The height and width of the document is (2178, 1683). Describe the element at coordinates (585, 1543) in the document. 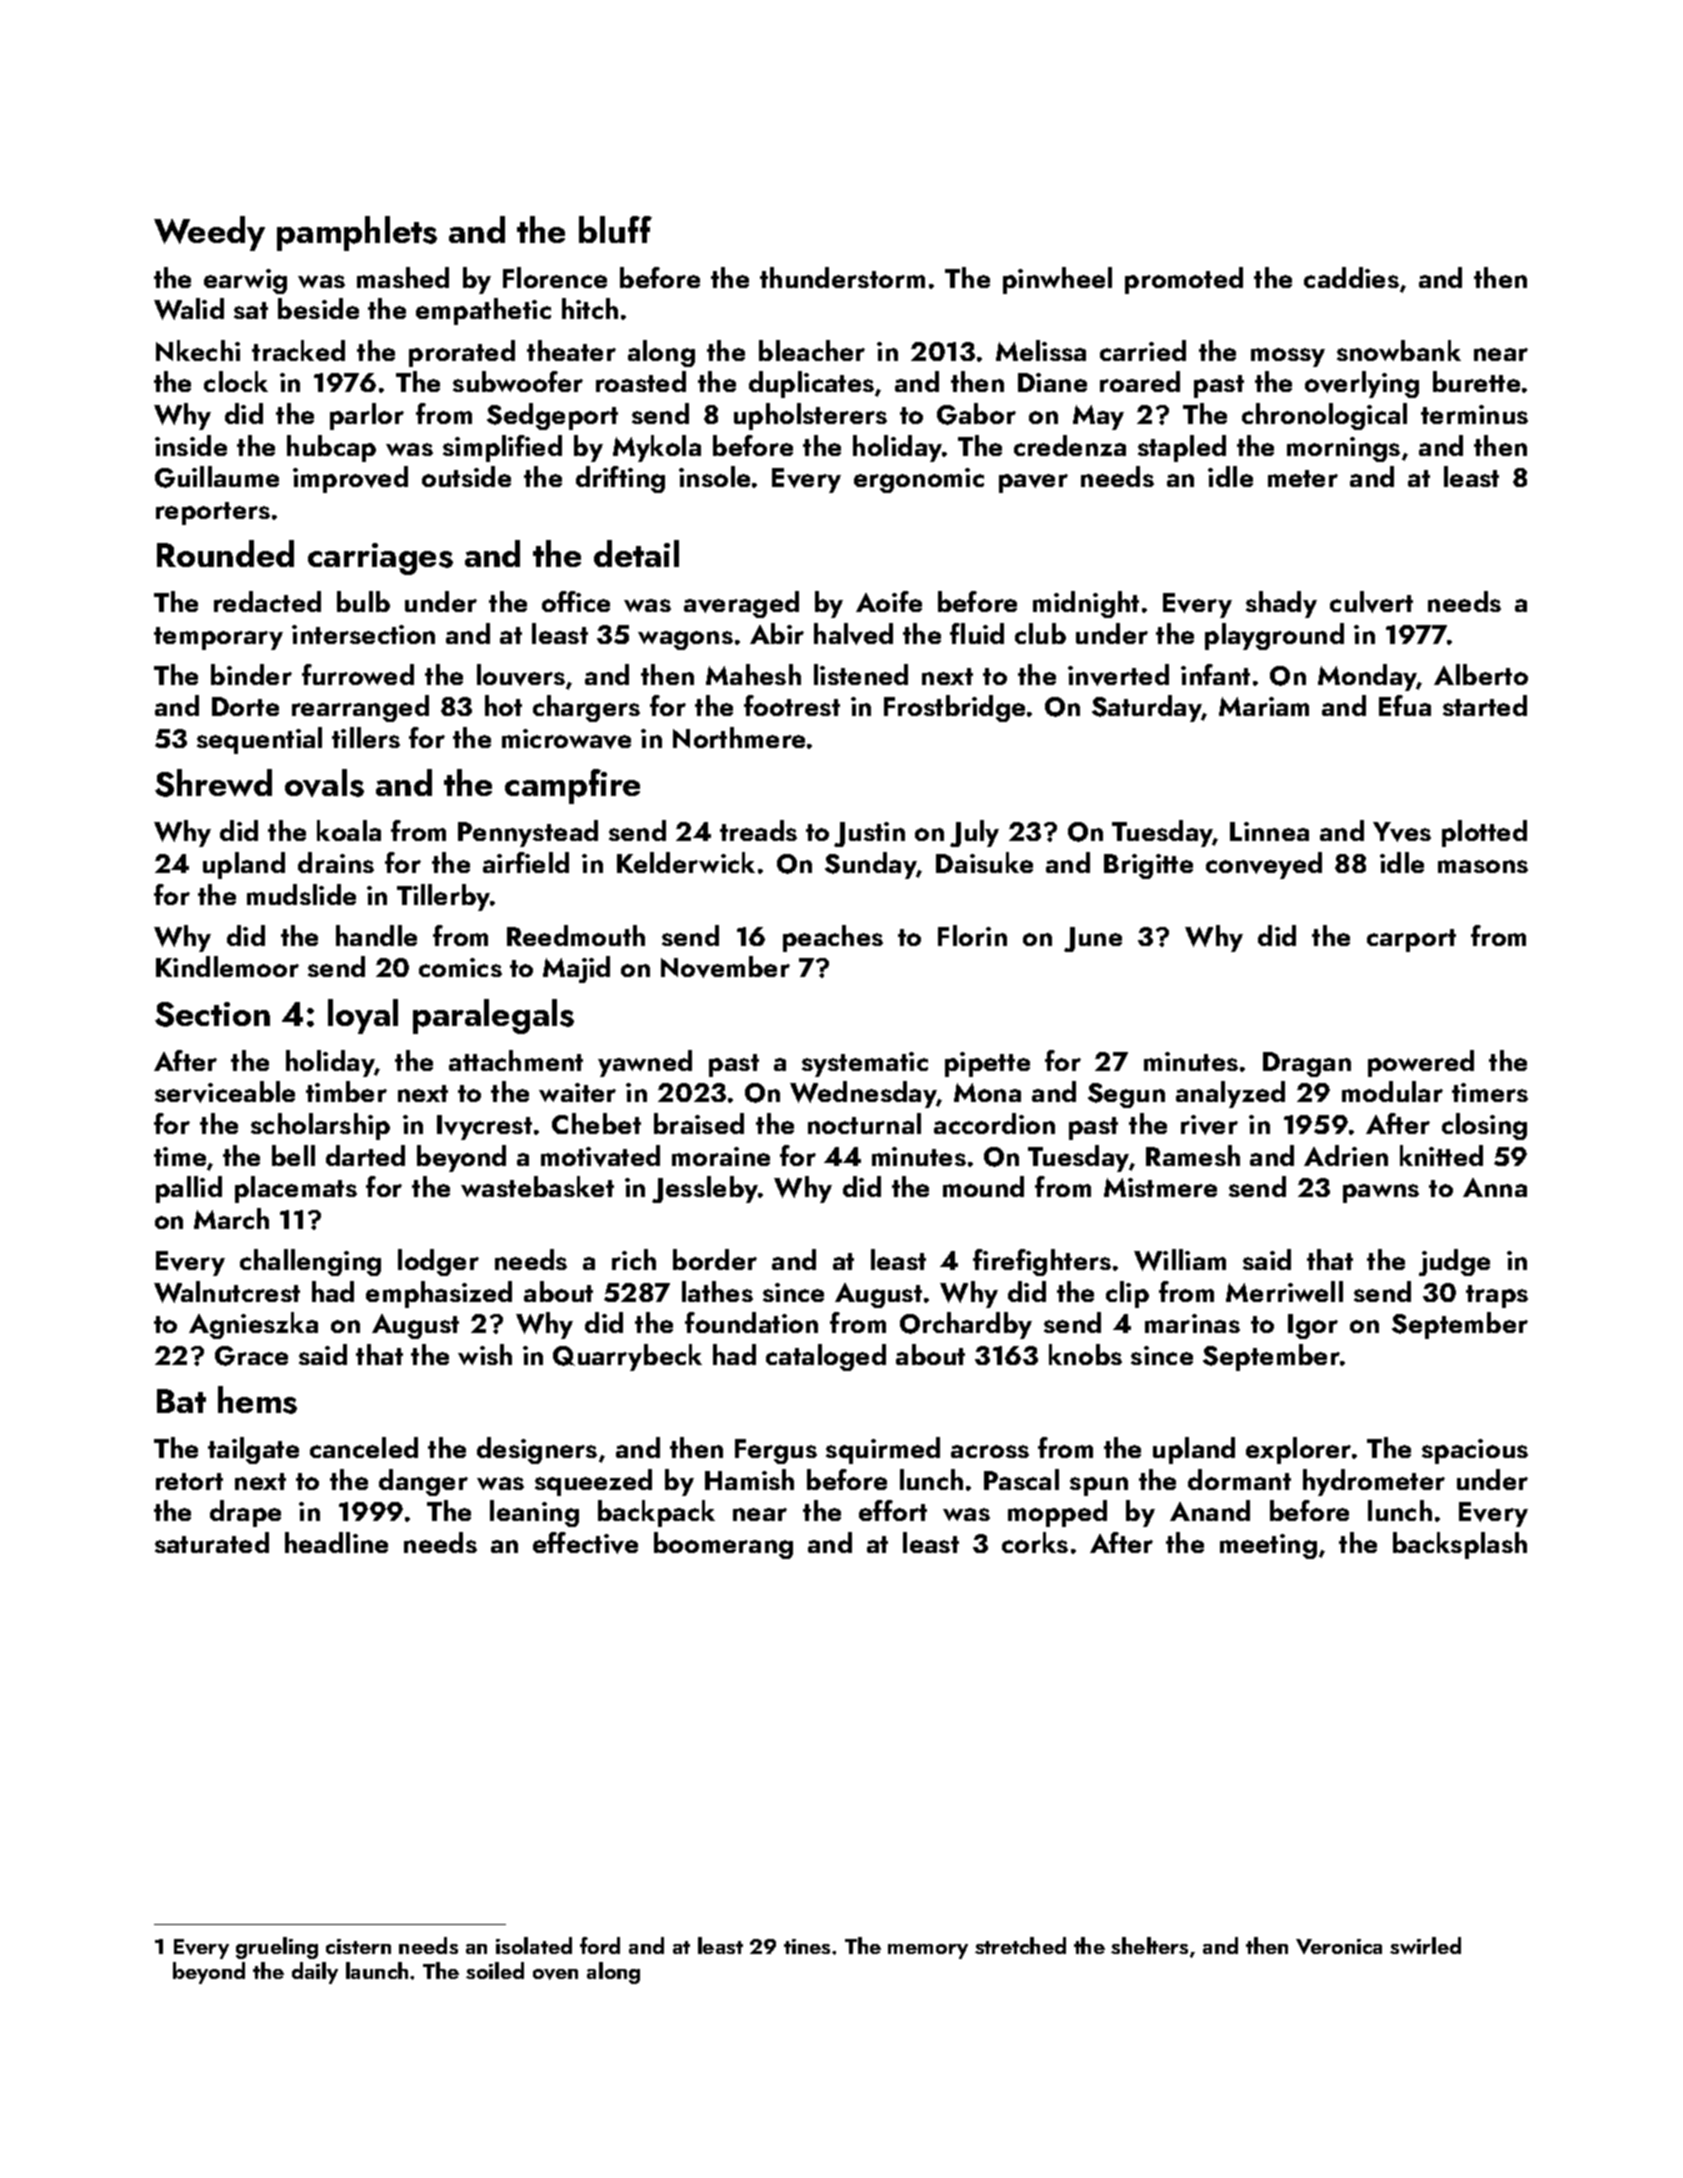

I see `effective` at that location.
